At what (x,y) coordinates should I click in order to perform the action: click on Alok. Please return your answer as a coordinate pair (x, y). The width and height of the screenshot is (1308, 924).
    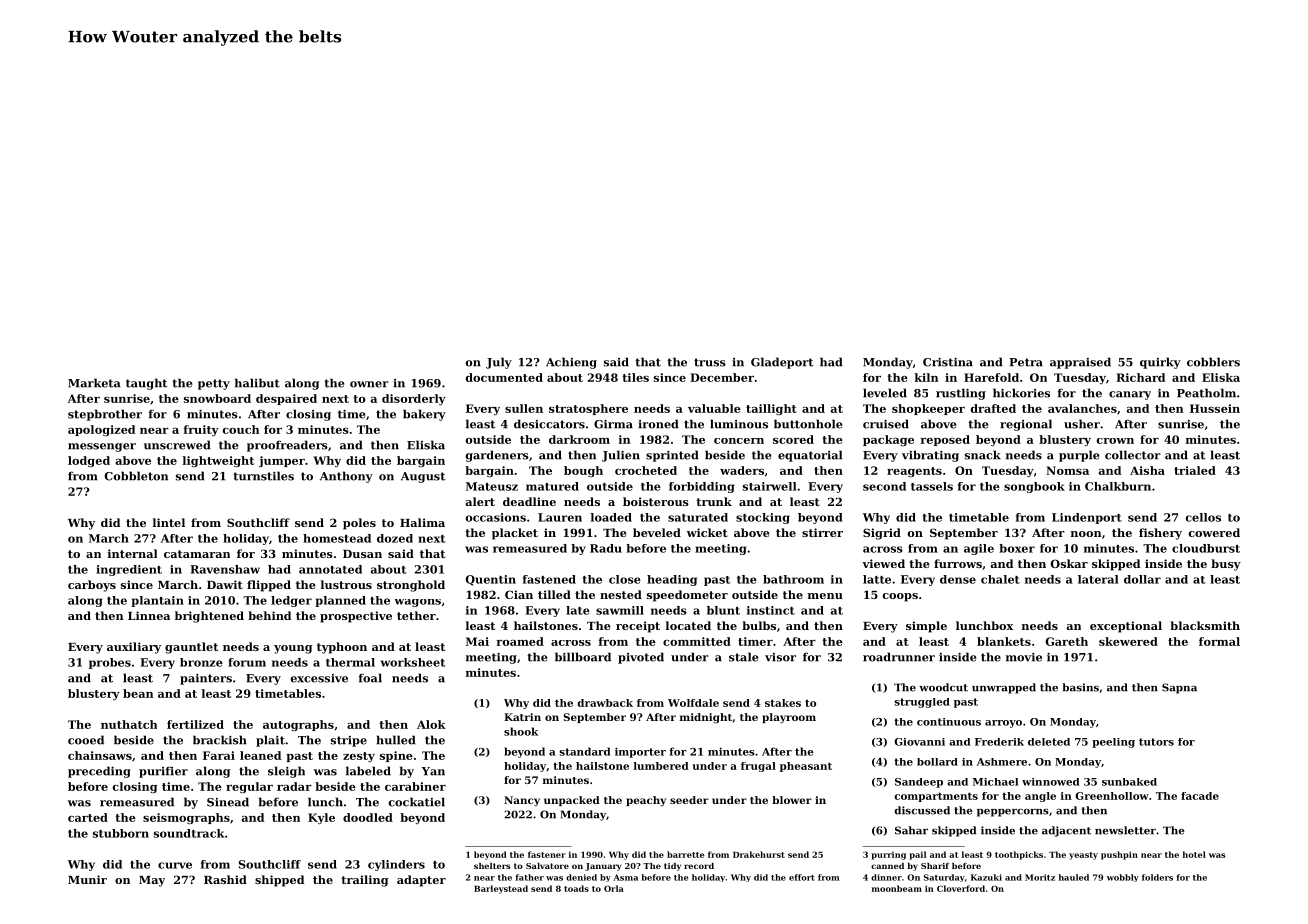
    Looking at the image, I should click on (431, 724).
